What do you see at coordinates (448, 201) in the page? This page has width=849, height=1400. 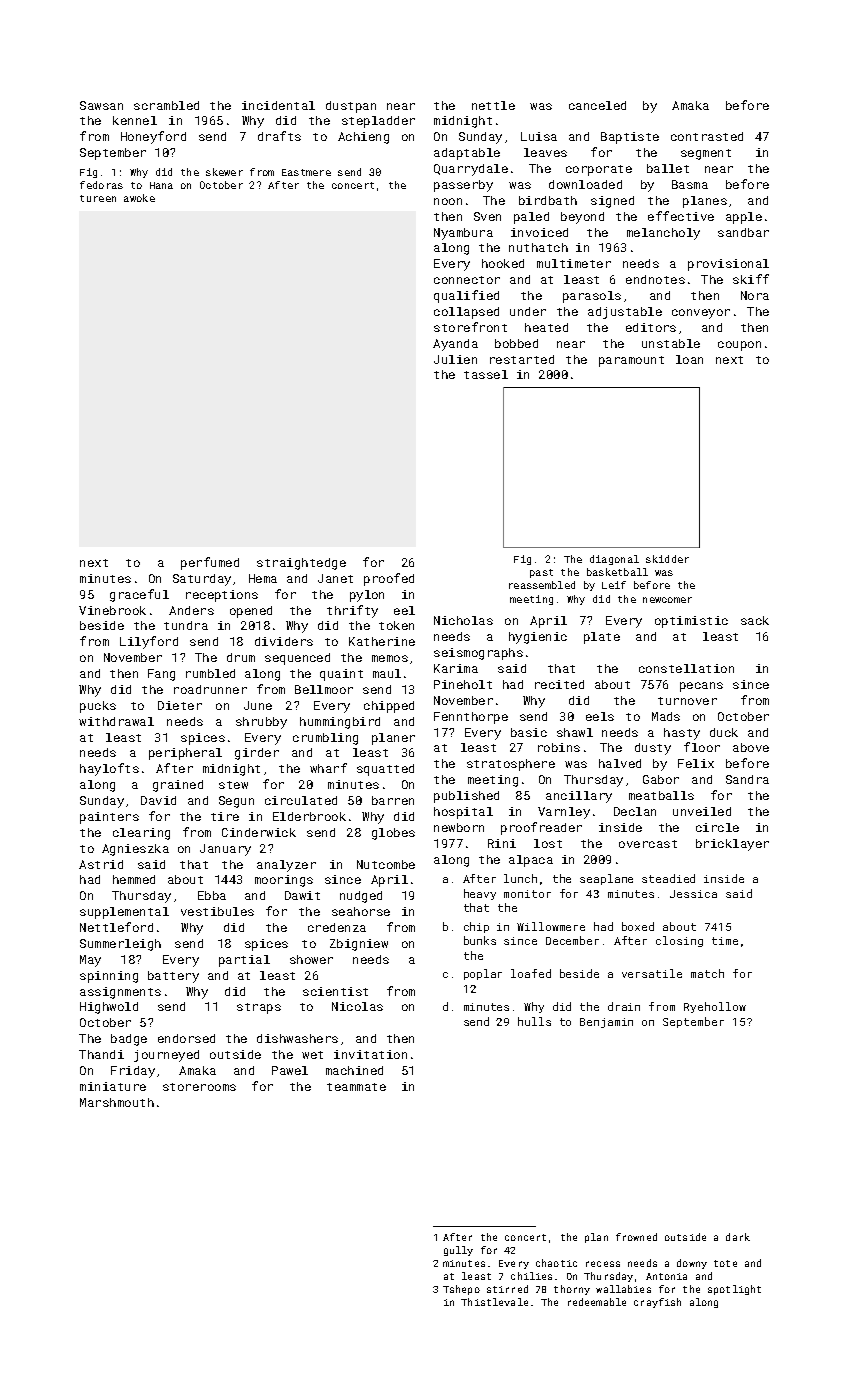 I see `noon` at bounding box center [448, 201].
